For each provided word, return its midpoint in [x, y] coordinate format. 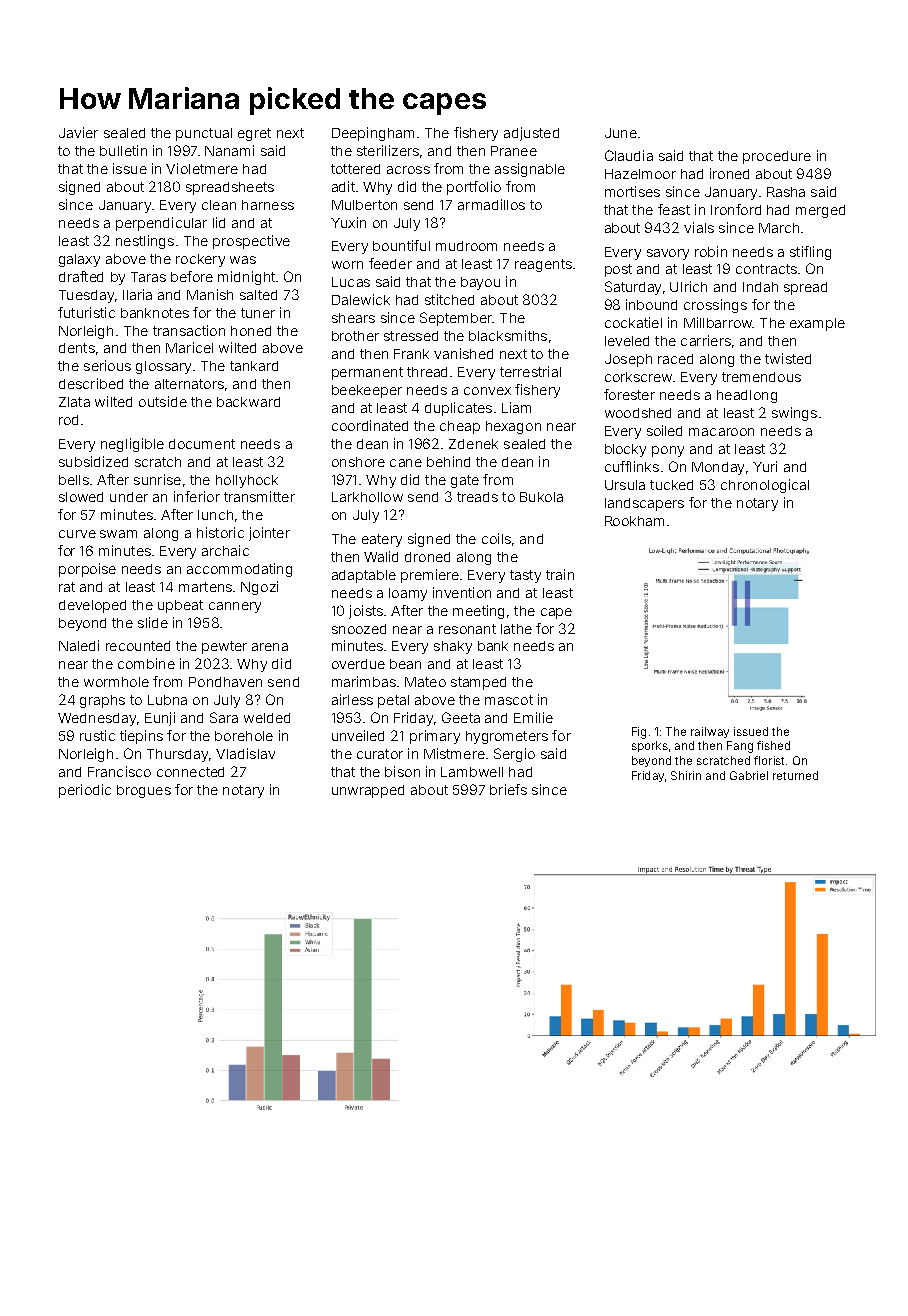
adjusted [531, 134]
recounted [138, 646]
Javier [78, 132]
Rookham [634, 521]
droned [427, 557]
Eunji [160, 719]
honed [251, 331]
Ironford [736, 209]
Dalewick [361, 299]
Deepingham [373, 134]
